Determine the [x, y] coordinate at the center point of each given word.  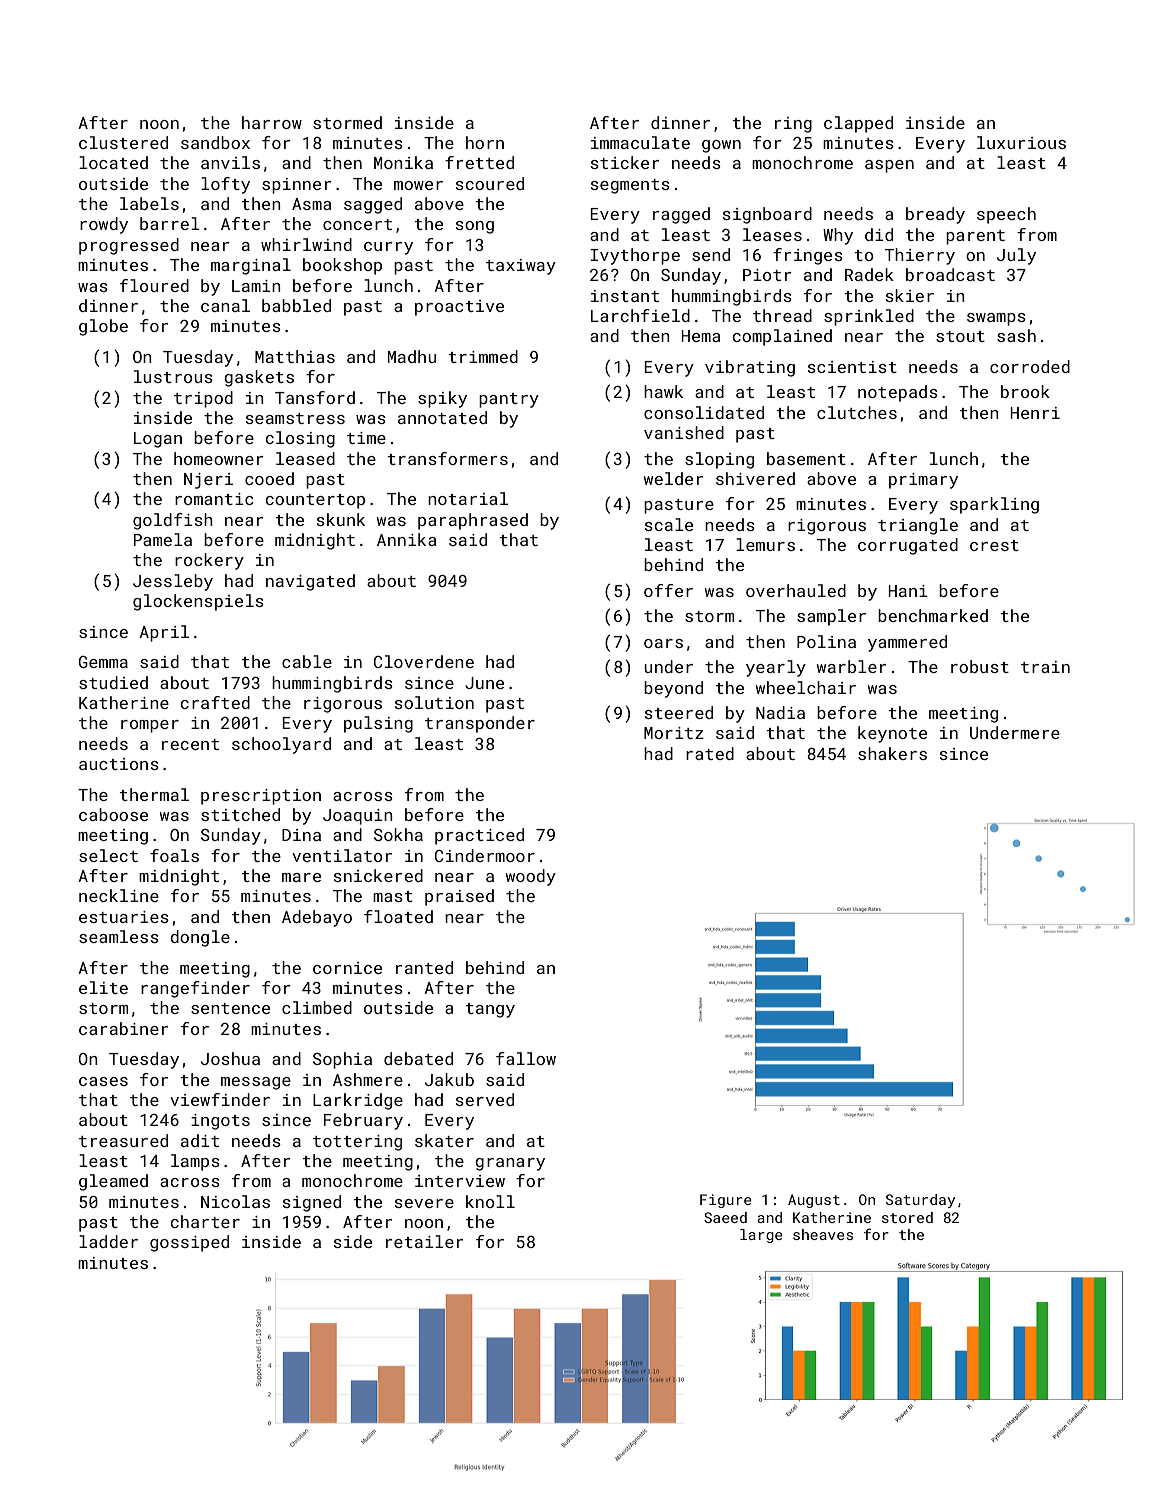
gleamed [113, 1182]
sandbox [215, 142]
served [485, 1099]
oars [663, 643]
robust [980, 666]
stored [907, 1217]
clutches [857, 412]
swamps [996, 319]
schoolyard [281, 745]
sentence [230, 1008]
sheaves [823, 1234]
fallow [526, 1058]
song [475, 227]
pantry [509, 400]
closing [300, 439]
